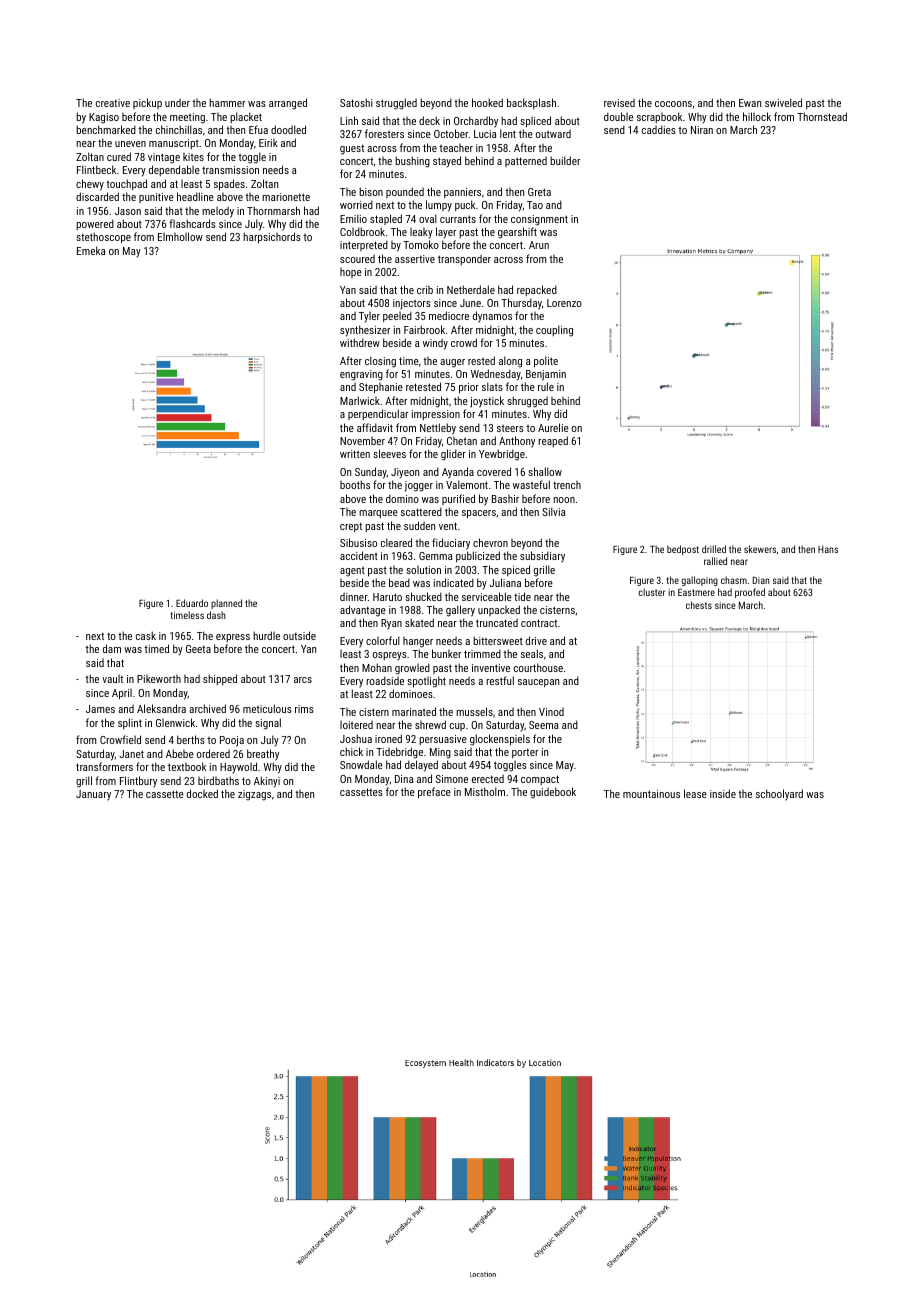 Image resolution: width=924 pixels, height=1308 pixels. What do you see at coordinates (180, 236) in the screenshot?
I see `Elmhollow` at bounding box center [180, 236].
